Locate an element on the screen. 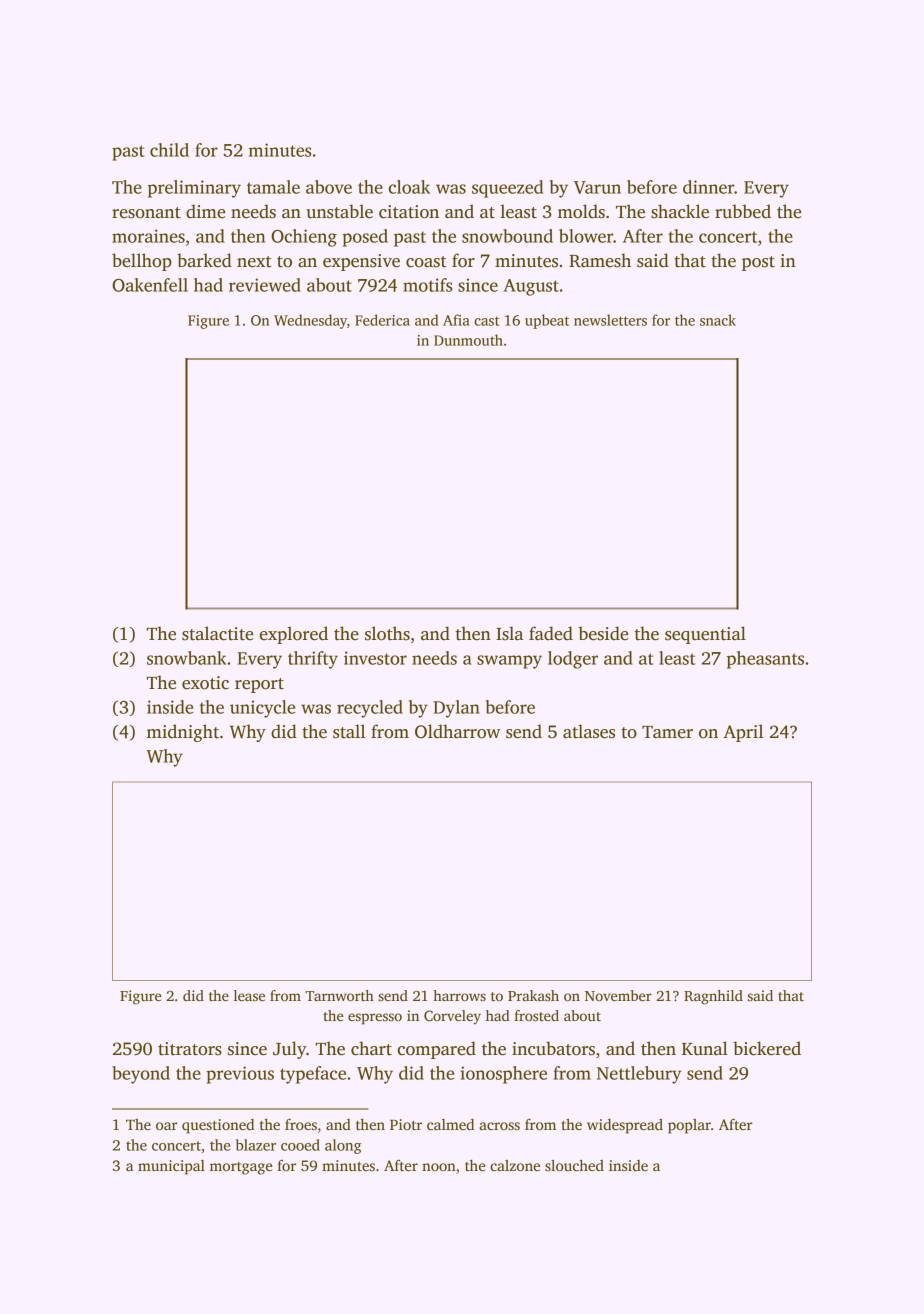 The width and height of the screenshot is (924, 1314). atlases is located at coordinates (589, 731).
